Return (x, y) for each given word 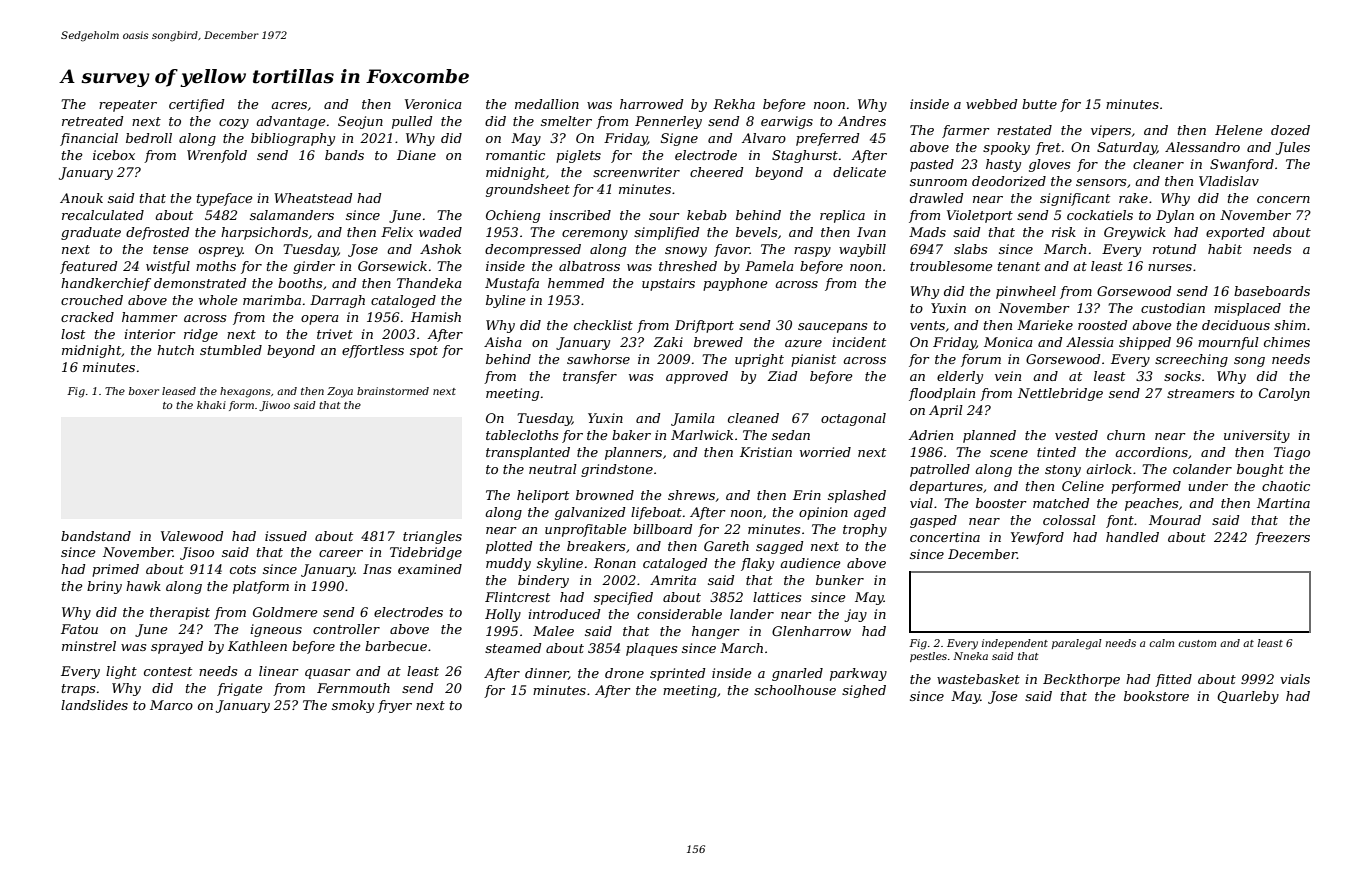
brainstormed (393, 391)
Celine (1083, 486)
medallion (547, 104)
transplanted (528, 453)
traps (78, 690)
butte (1039, 104)
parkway (858, 674)
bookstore (1156, 696)
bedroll (149, 138)
